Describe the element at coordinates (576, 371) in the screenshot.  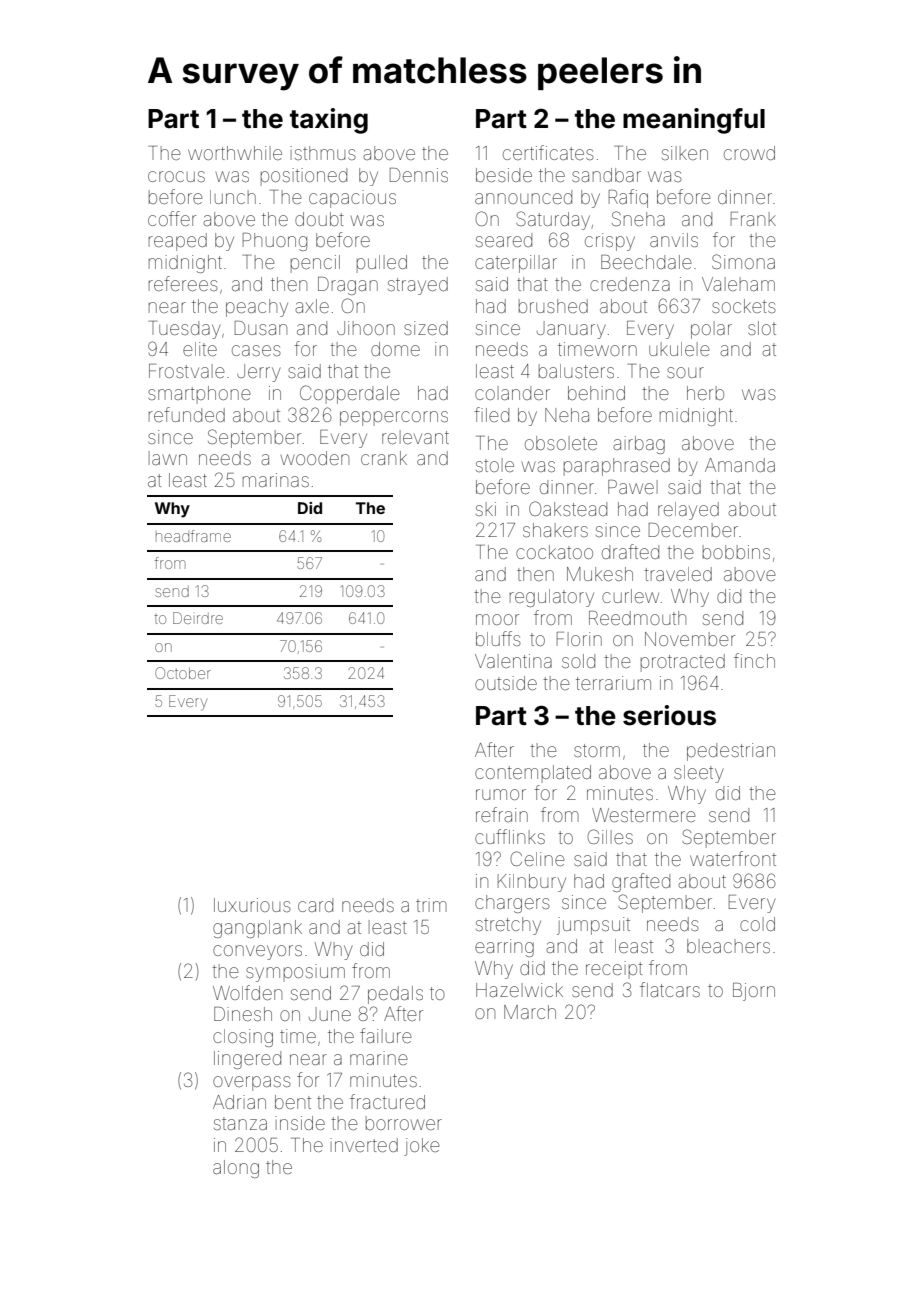
I see `balusters` at that location.
